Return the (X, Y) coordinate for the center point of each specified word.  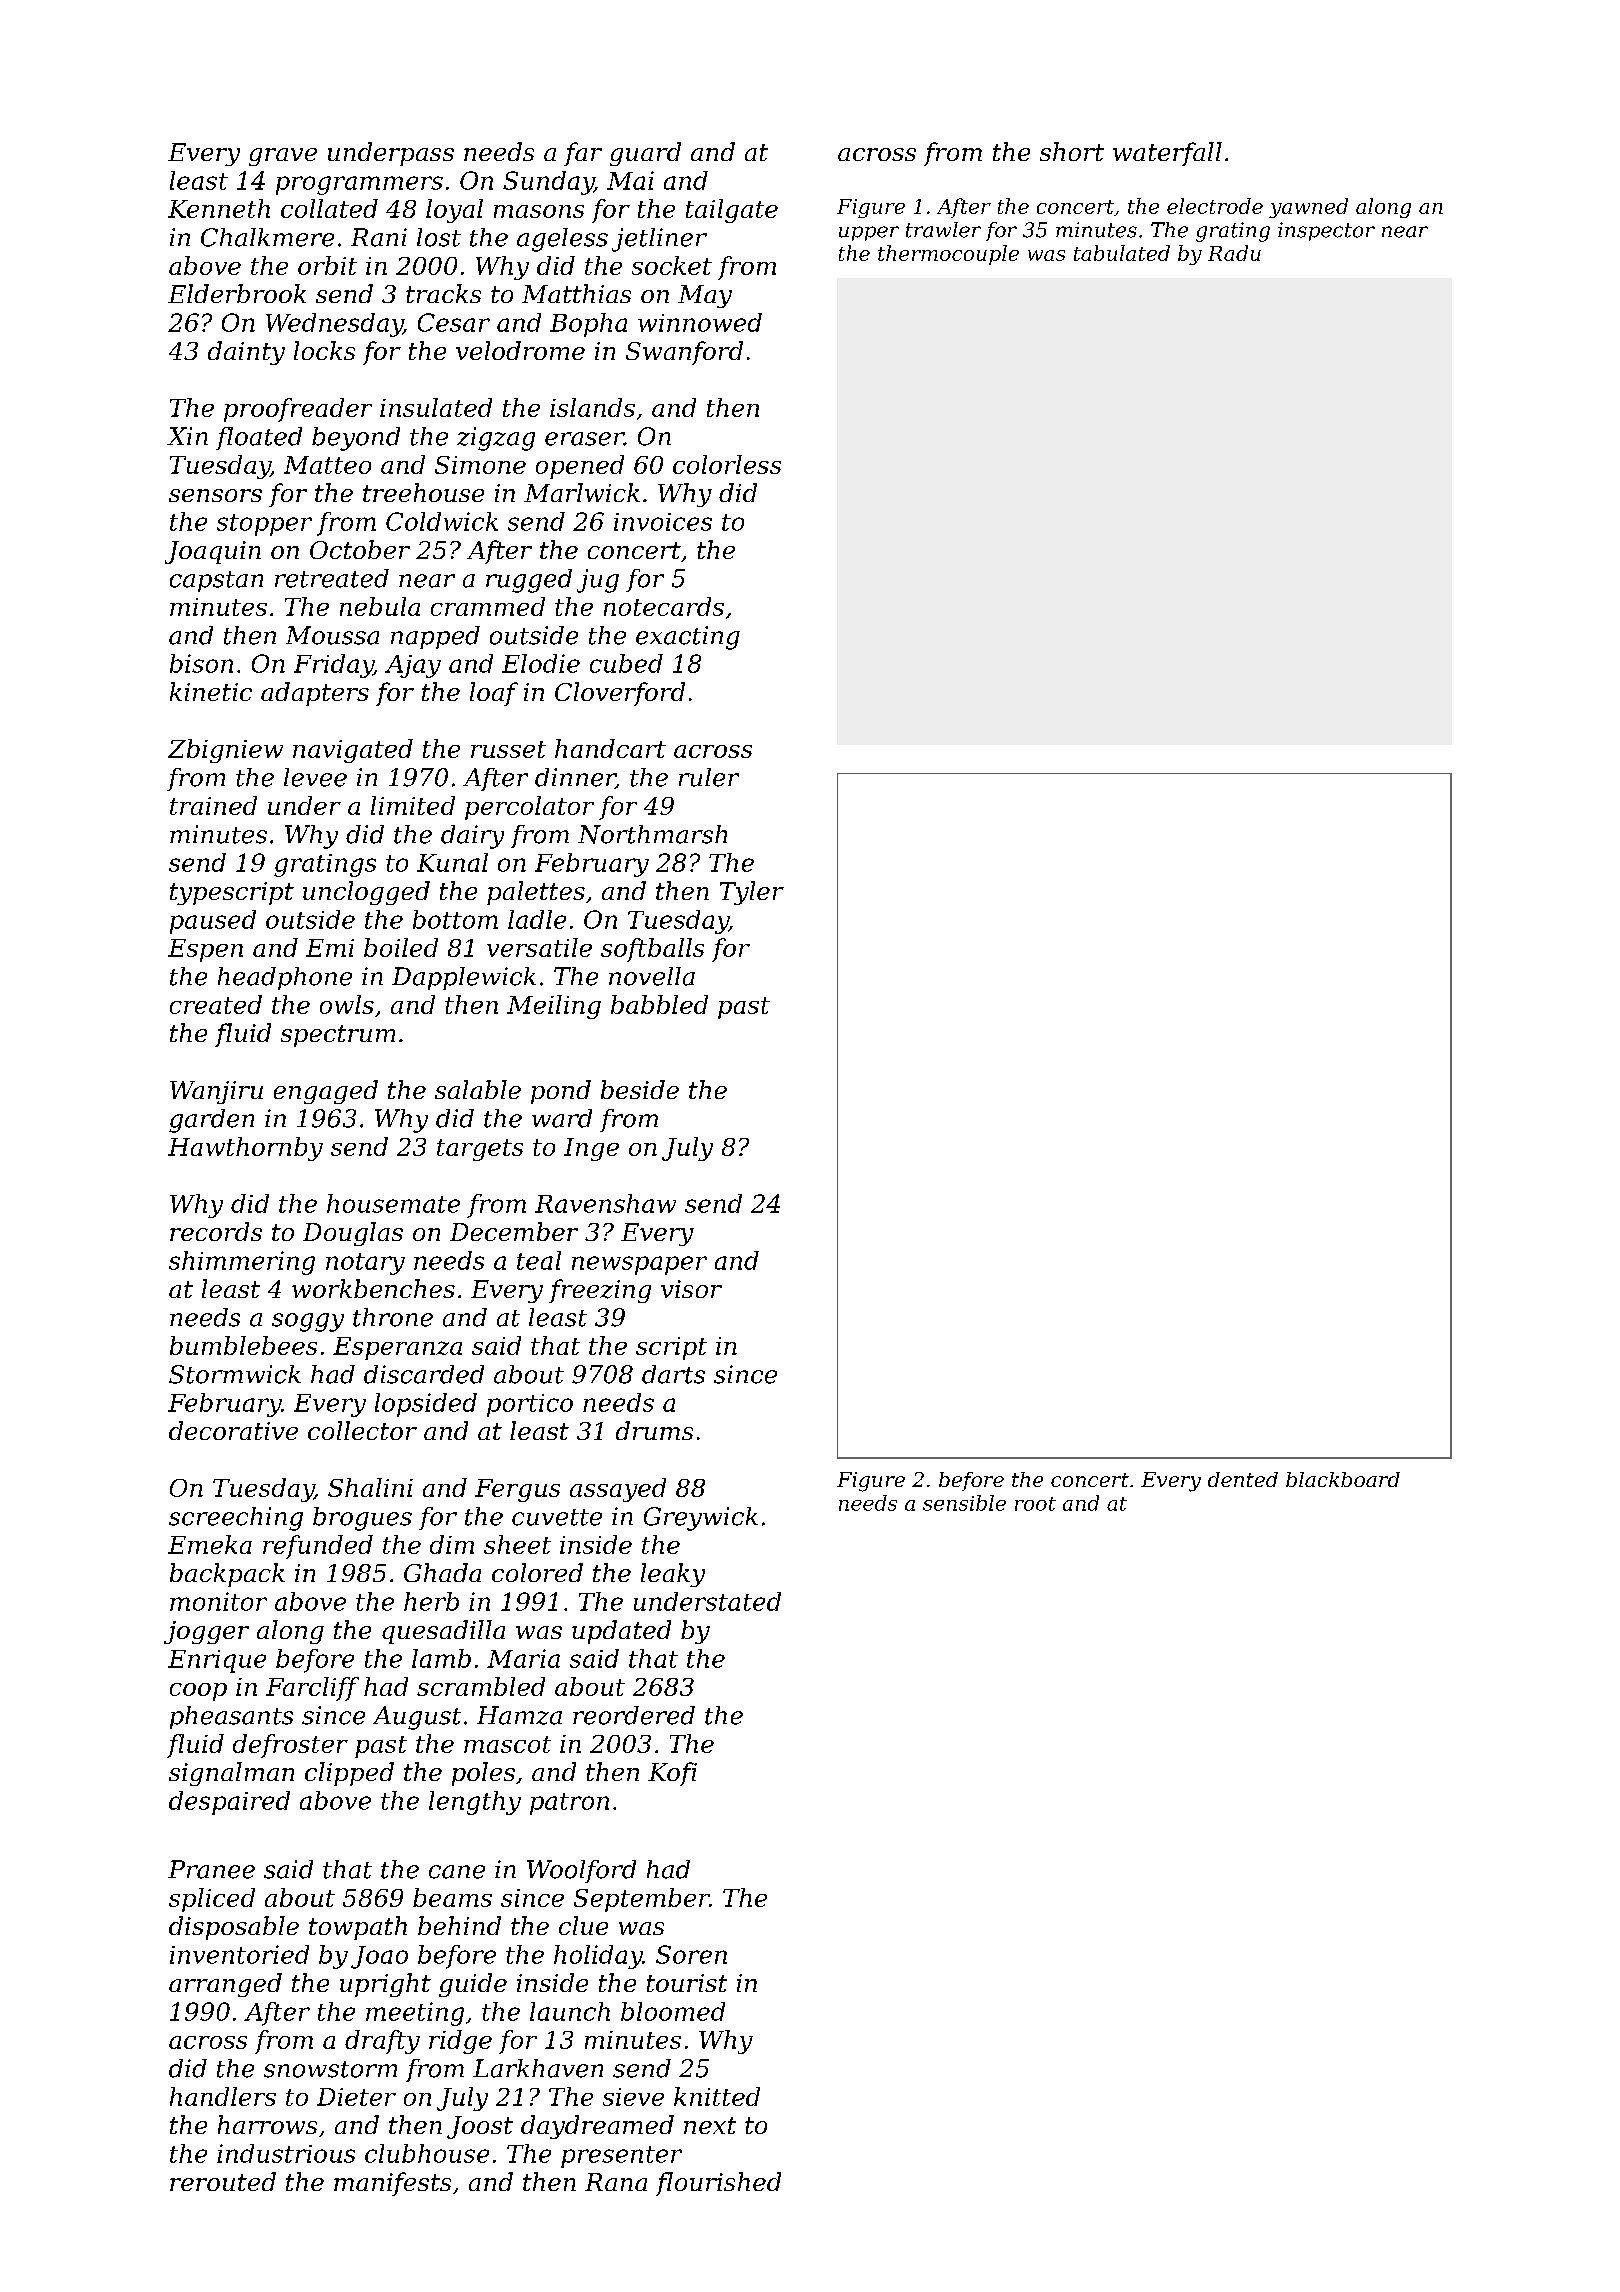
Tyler (752, 893)
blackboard (1343, 1479)
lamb (441, 1658)
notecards (664, 606)
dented (1243, 1479)
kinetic (211, 691)
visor (691, 1289)
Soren (691, 1954)
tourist (687, 1983)
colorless (727, 464)
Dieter (356, 2097)
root (1035, 1504)
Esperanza (397, 1348)
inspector (1326, 231)
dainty (246, 353)
